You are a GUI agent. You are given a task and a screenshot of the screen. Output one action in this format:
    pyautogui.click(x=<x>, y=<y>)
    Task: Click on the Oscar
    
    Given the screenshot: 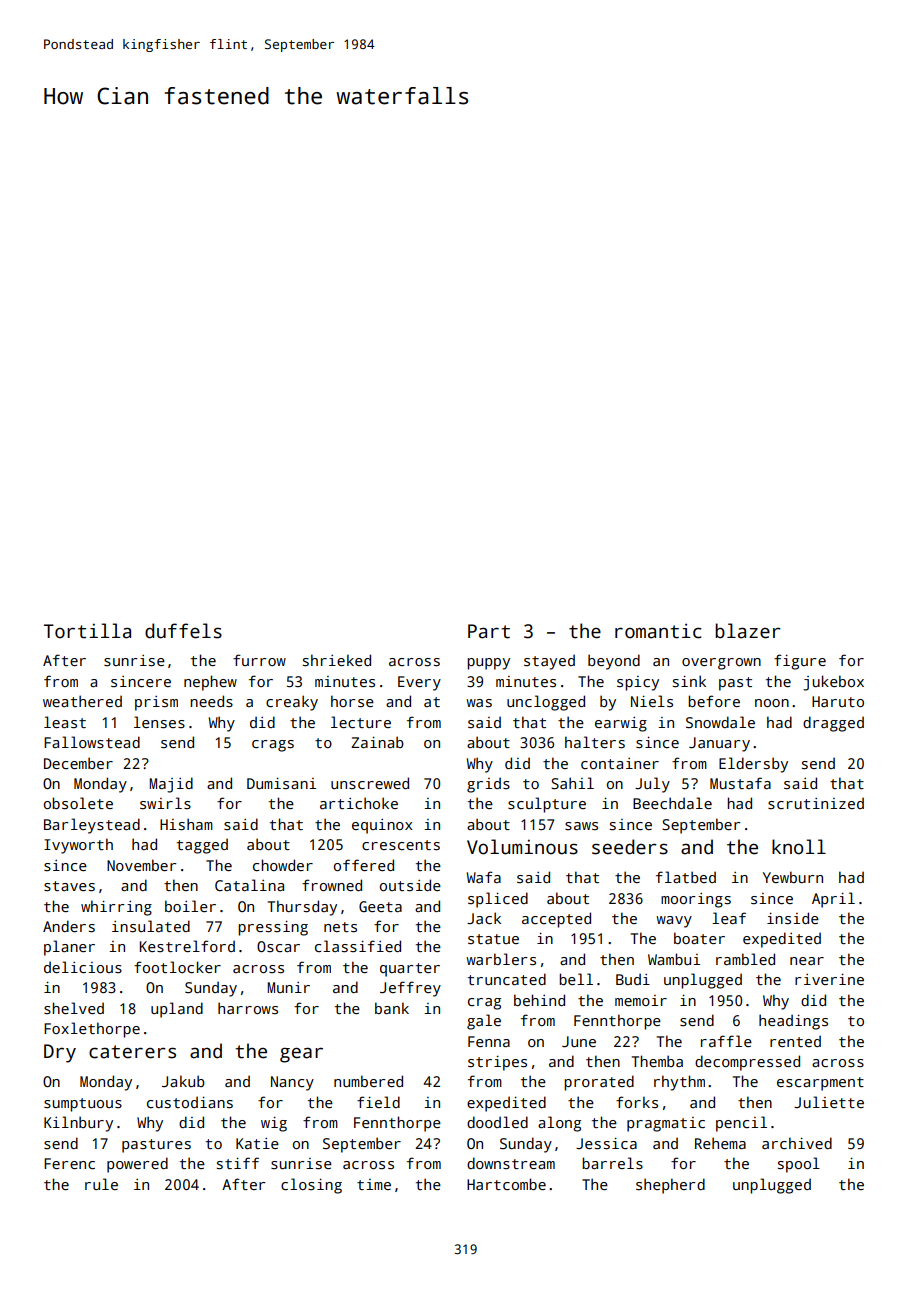 What is the action you would take?
    pyautogui.click(x=278, y=946)
